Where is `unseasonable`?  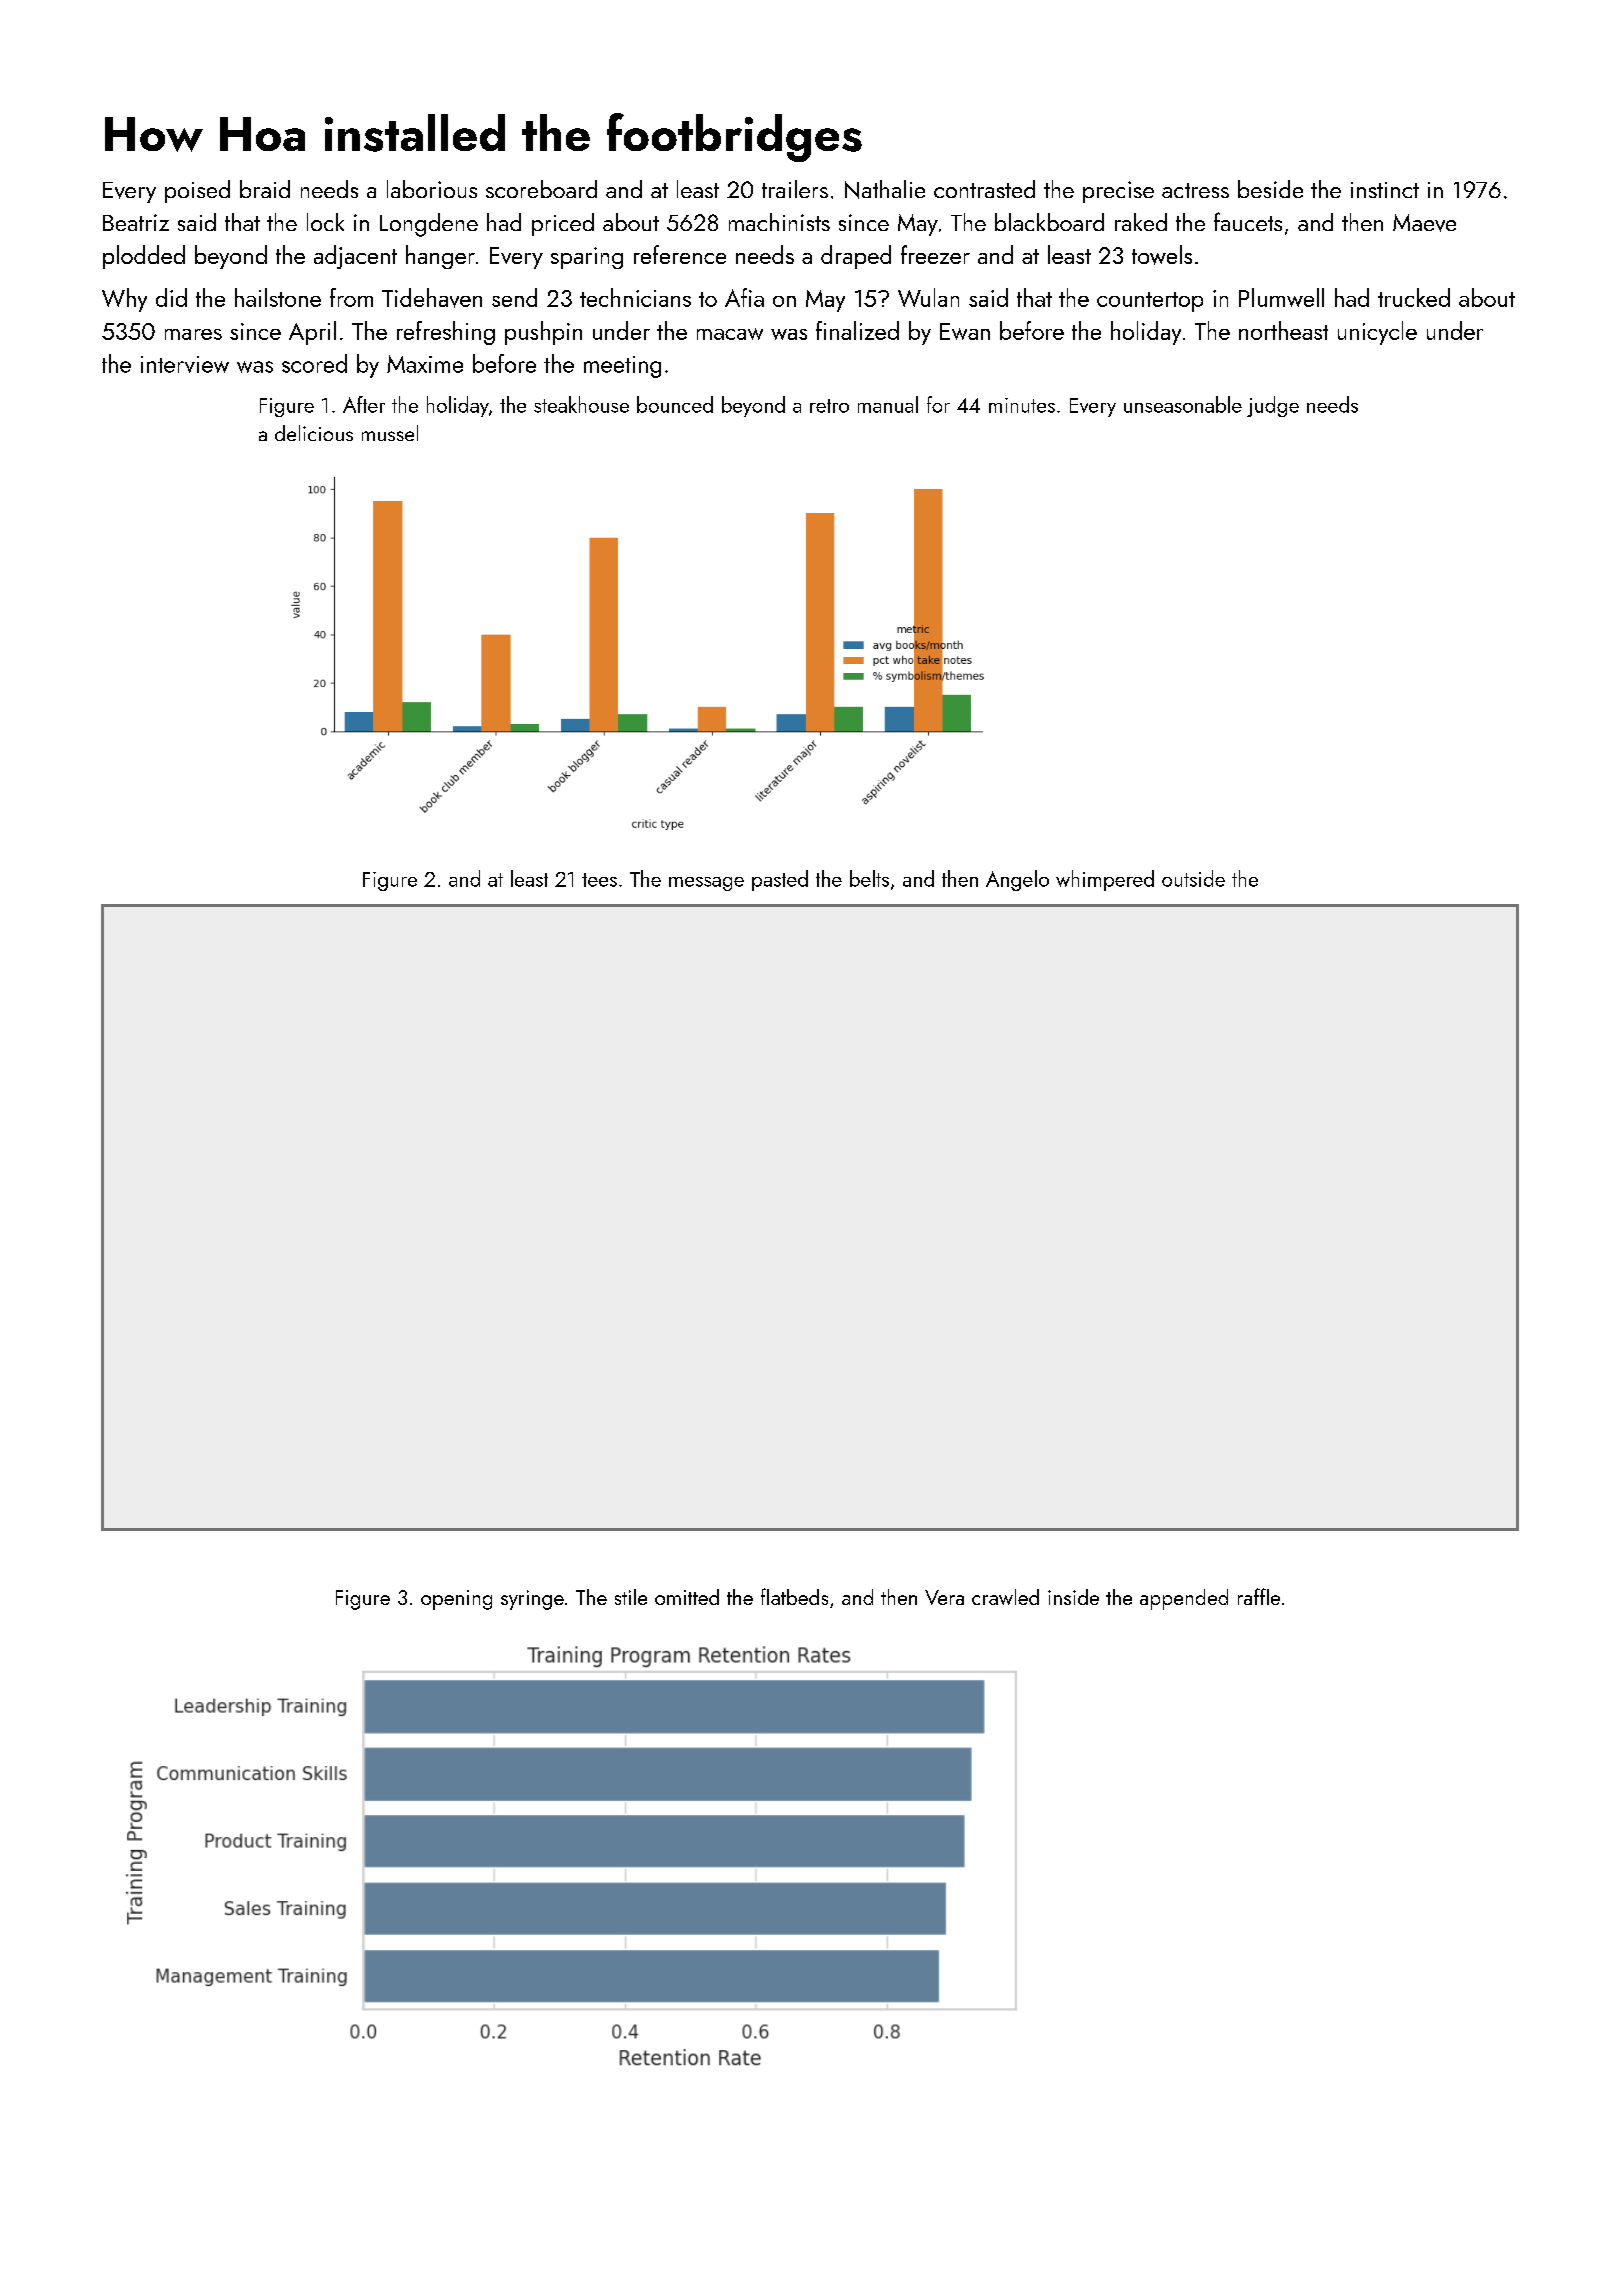
unseasonable is located at coordinates (1183, 404).
